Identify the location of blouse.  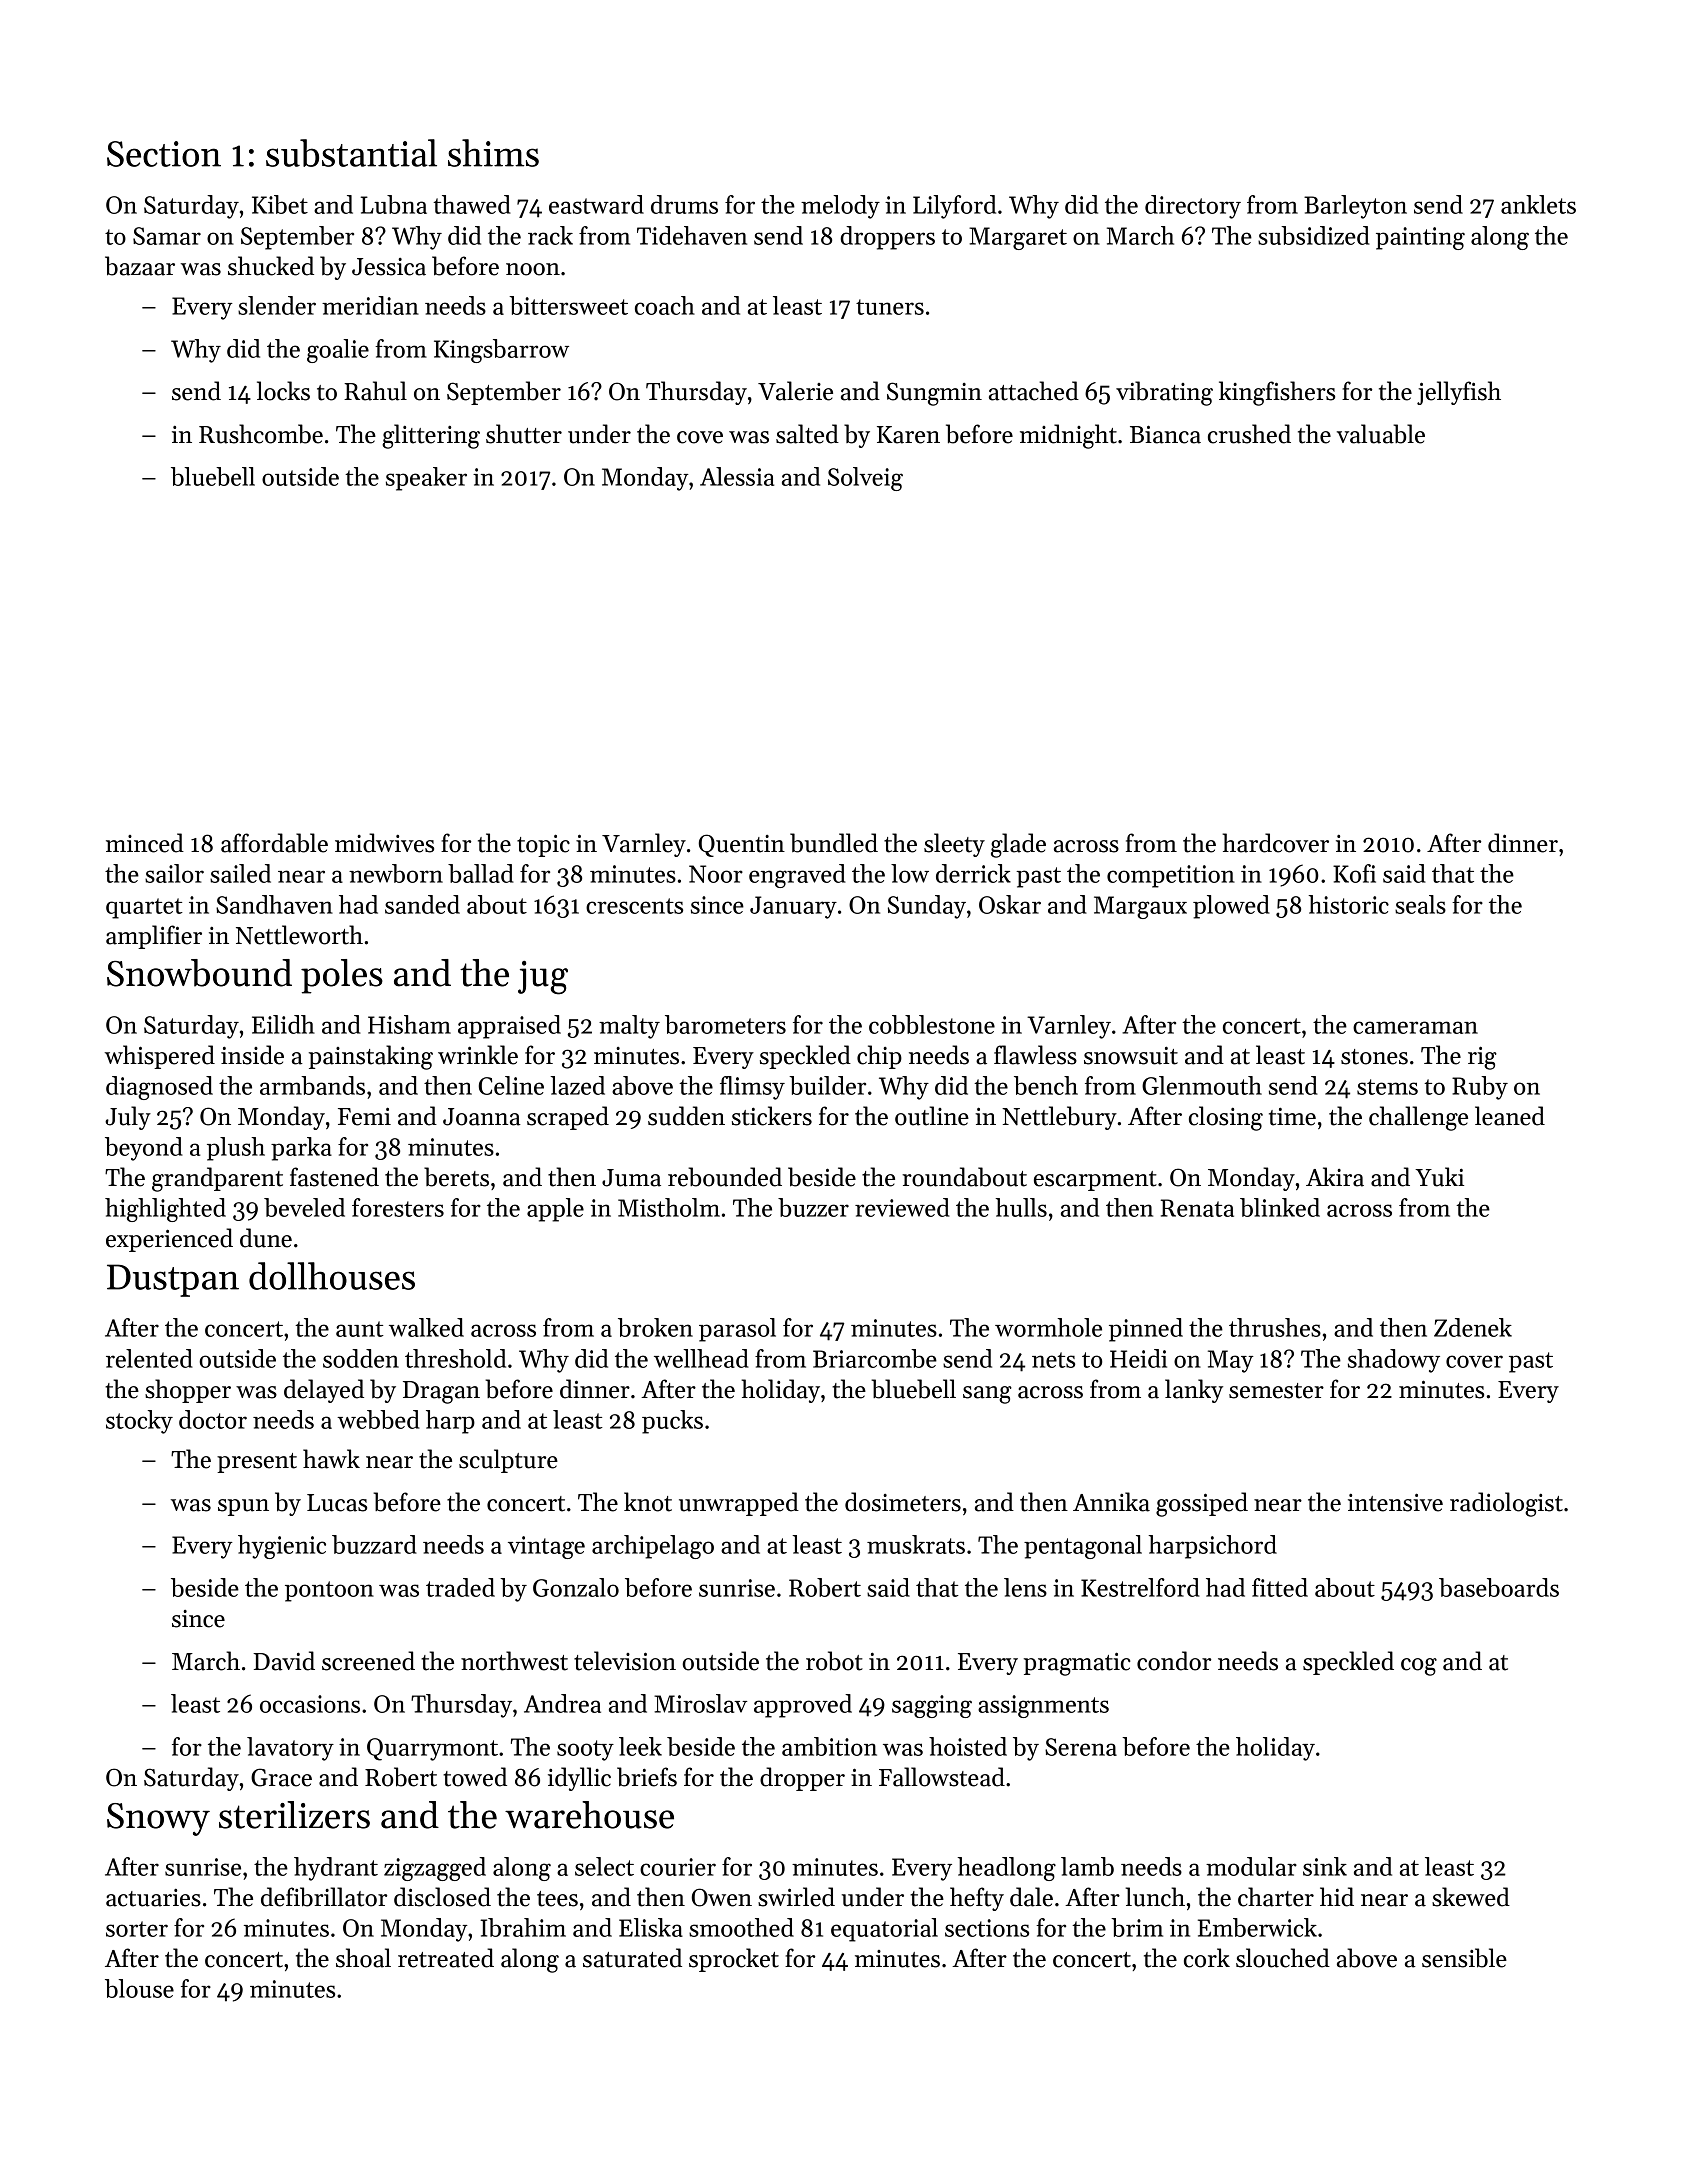
(139, 1988).
